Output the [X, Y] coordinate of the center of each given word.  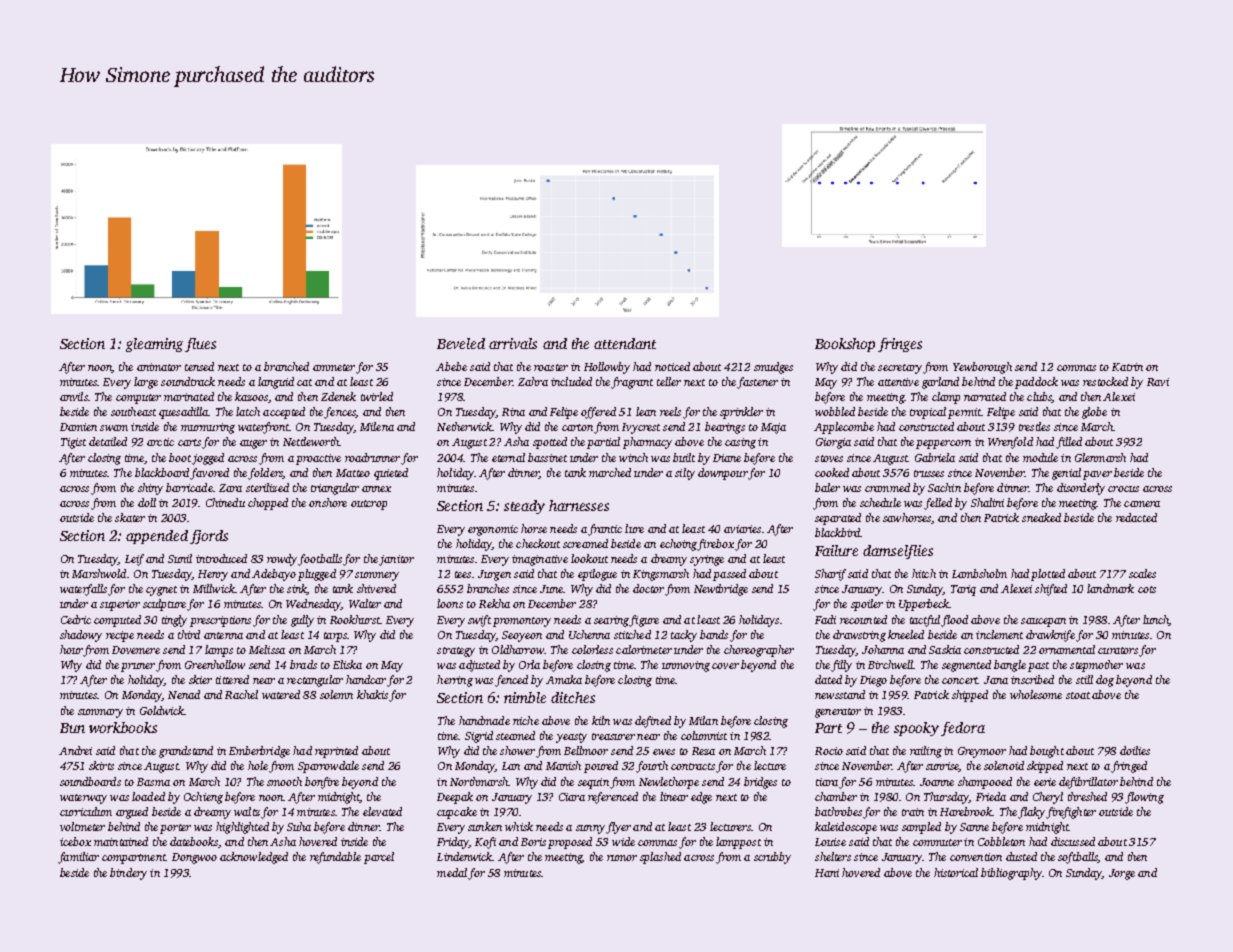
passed [729, 575]
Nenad [184, 694]
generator [838, 713]
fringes [900, 345]
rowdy [283, 560]
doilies [1135, 750]
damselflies [898, 552]
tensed [199, 366]
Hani [827, 873]
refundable [335, 858]
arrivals [513, 343]
